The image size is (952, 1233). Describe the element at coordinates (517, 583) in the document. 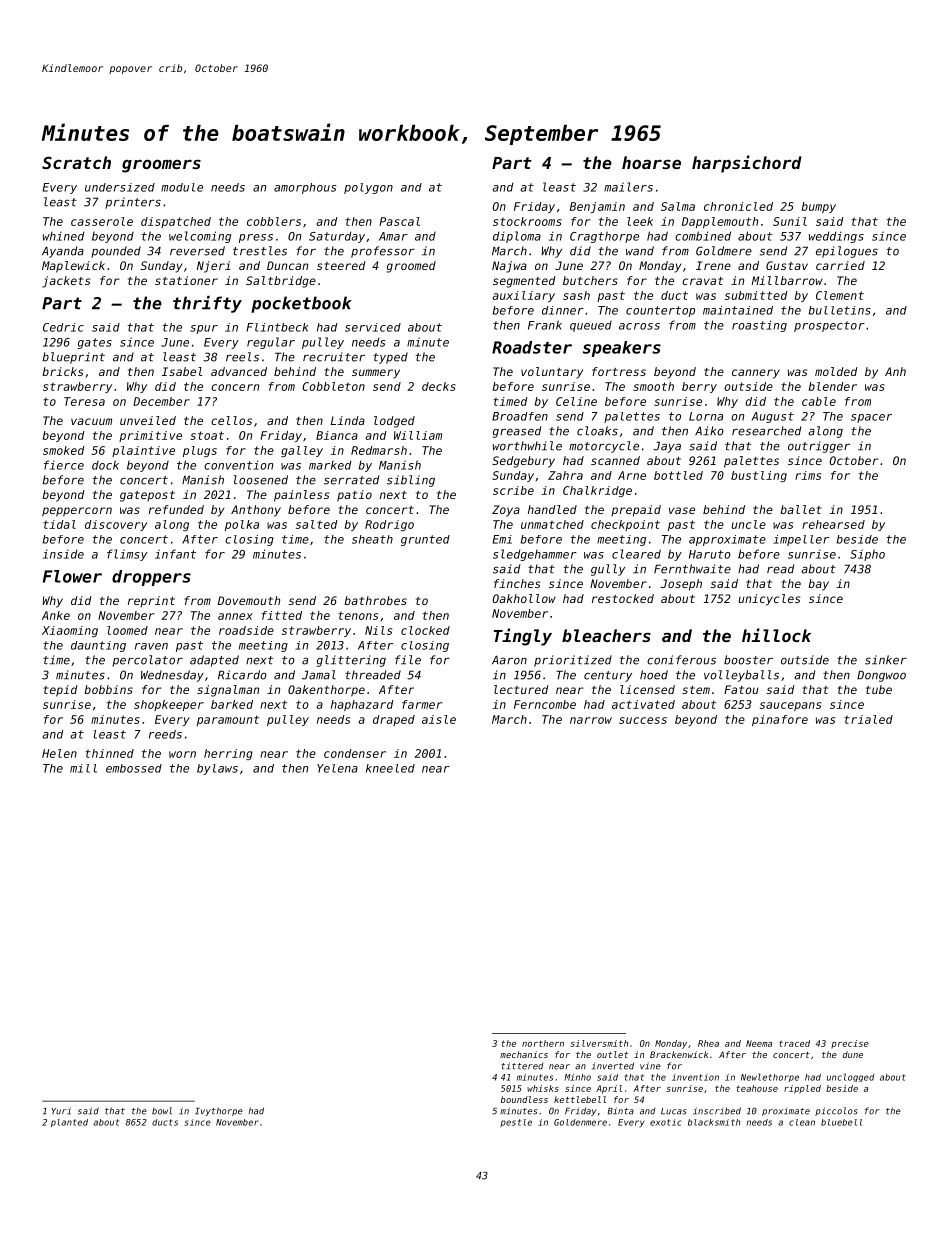

I see `finches` at that location.
